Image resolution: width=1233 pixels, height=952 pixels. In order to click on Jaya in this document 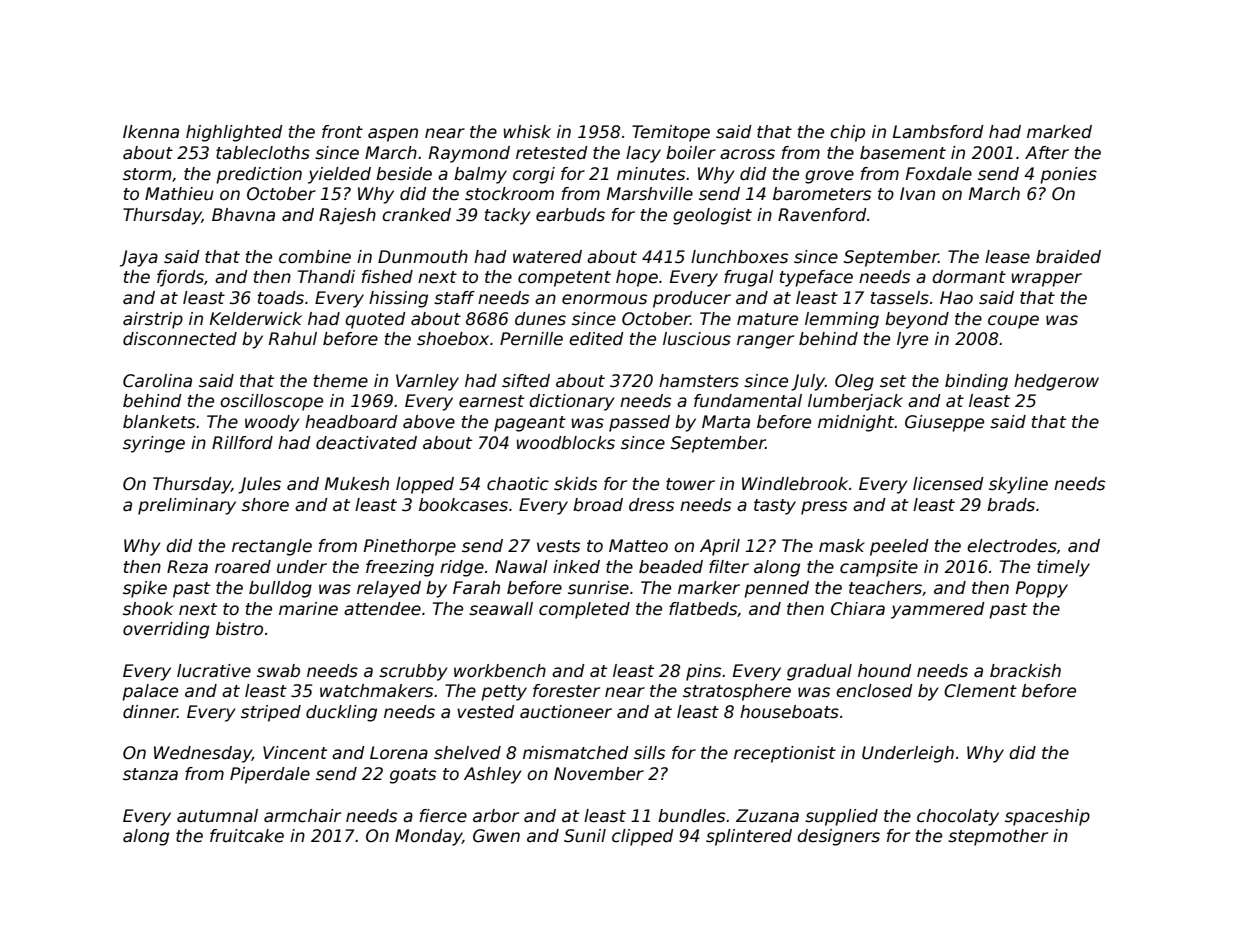, I will do `click(139, 258)`.
